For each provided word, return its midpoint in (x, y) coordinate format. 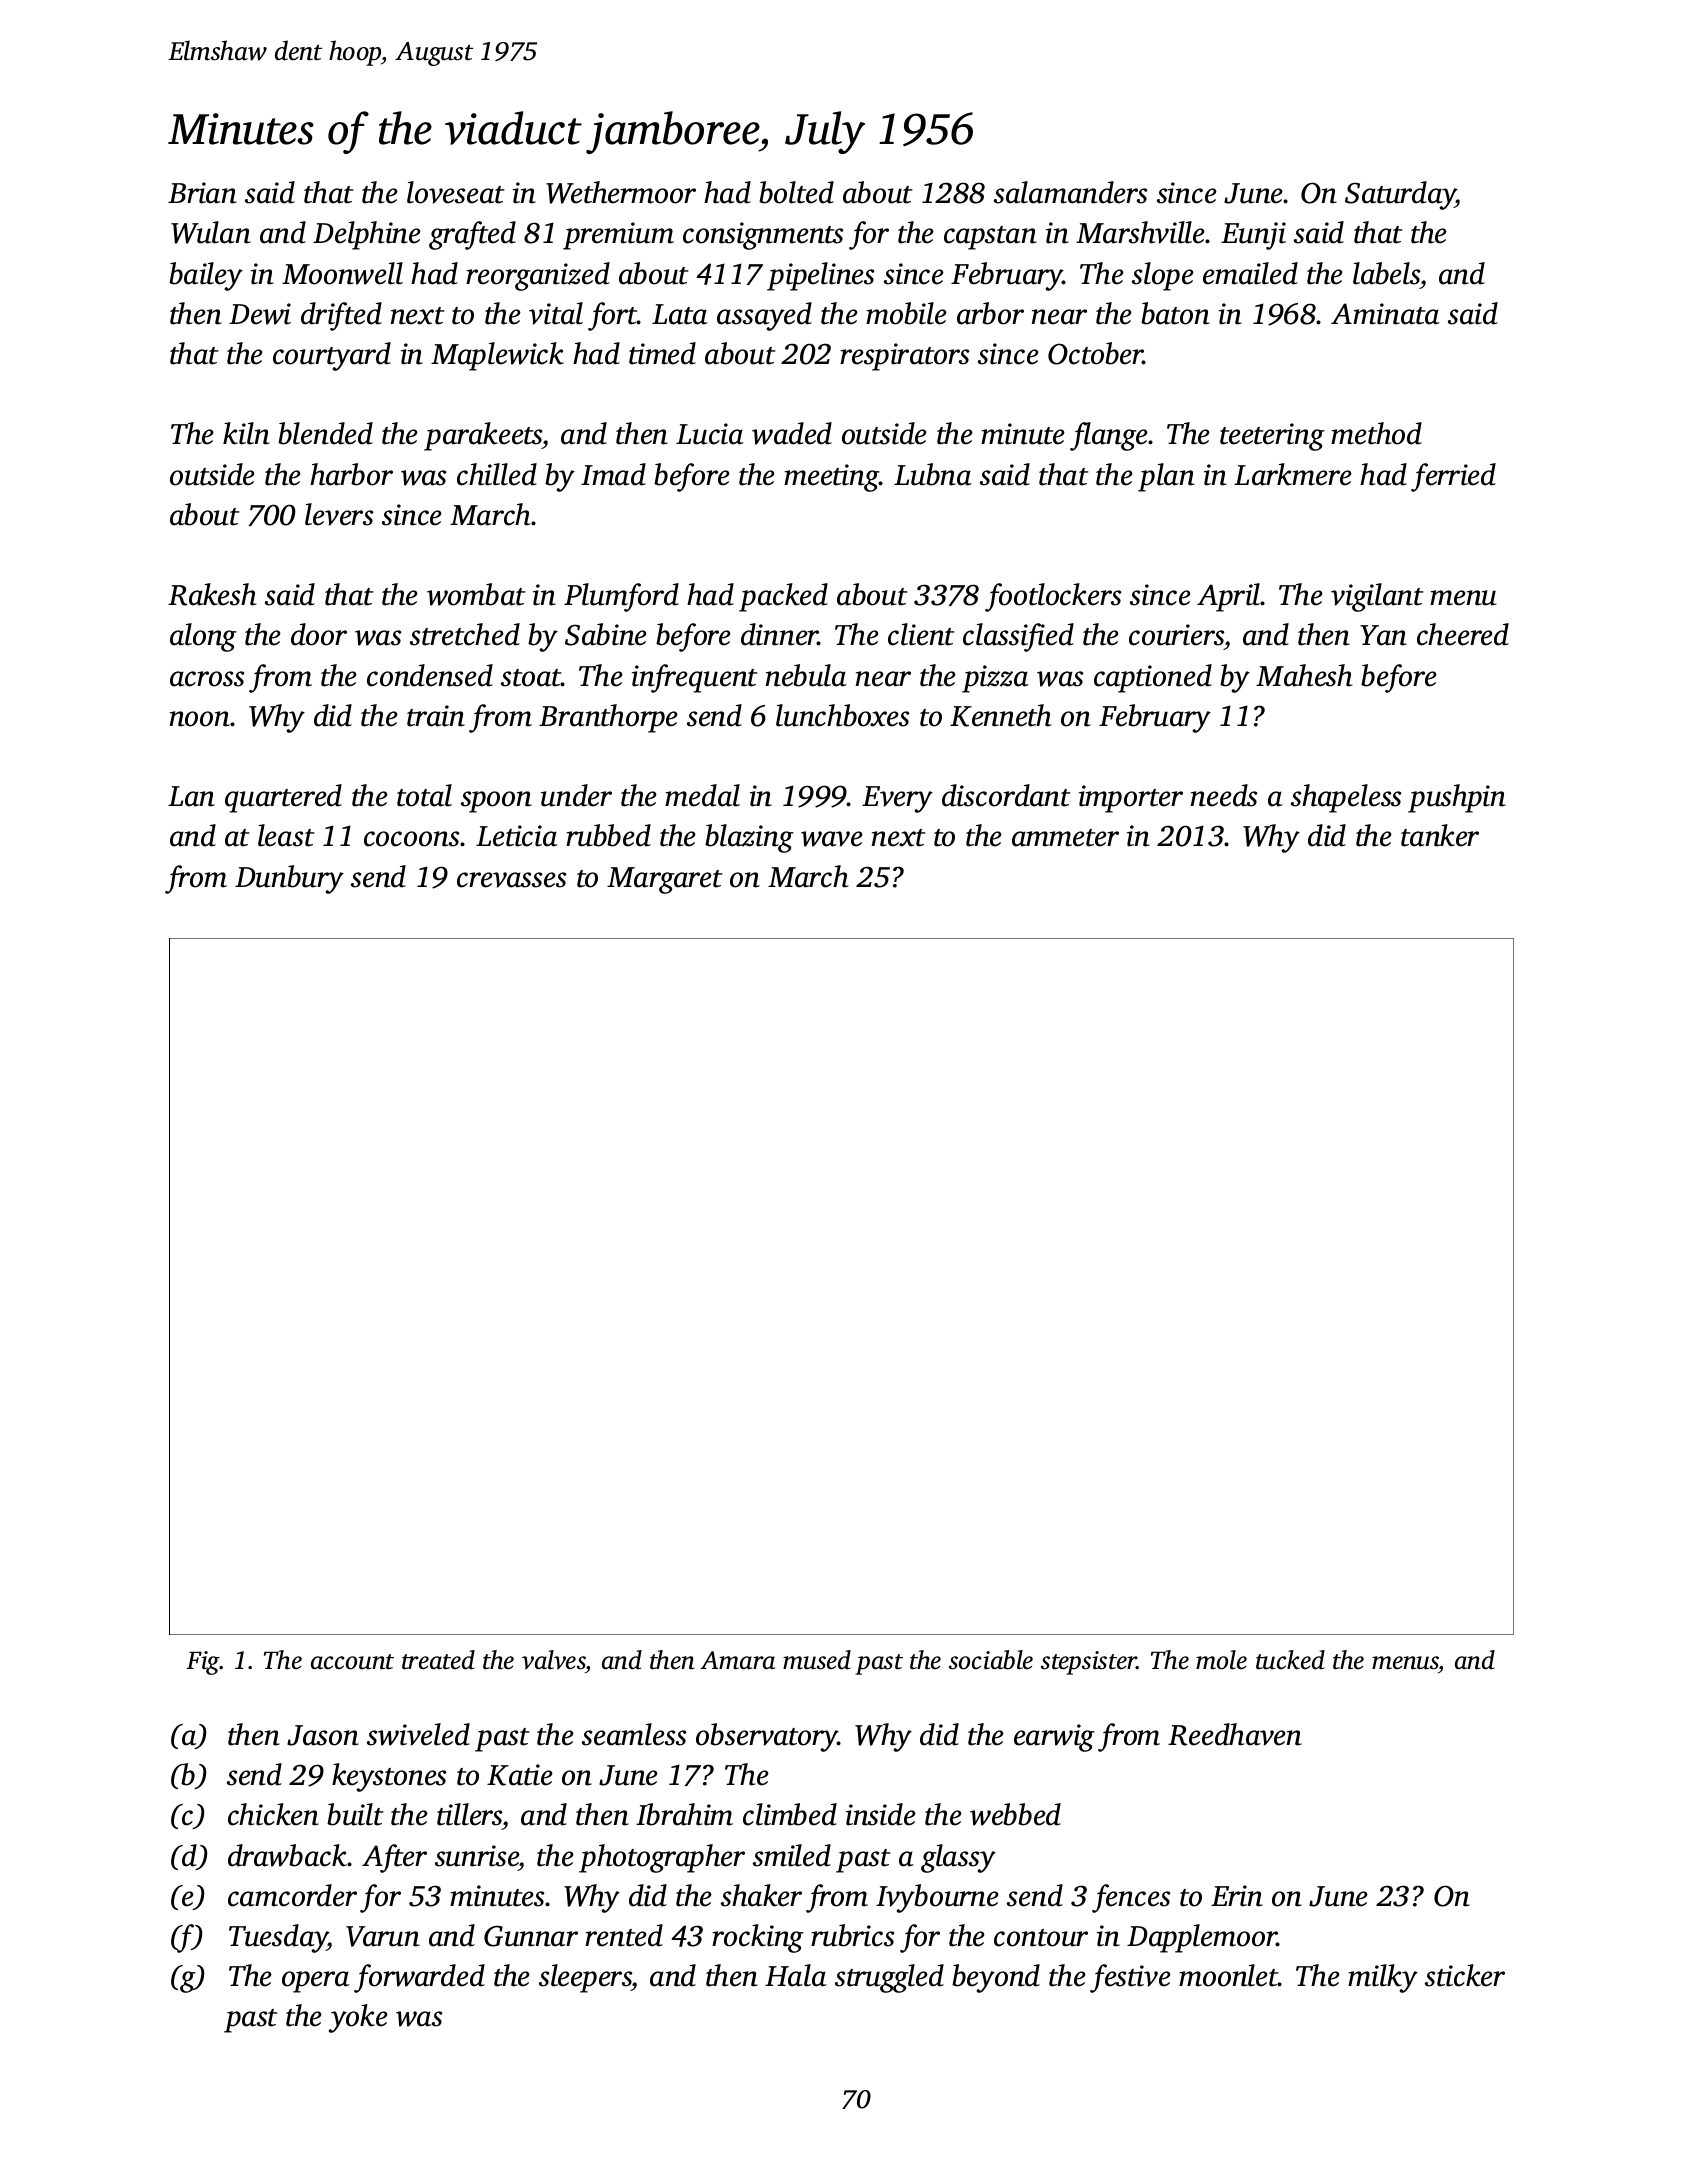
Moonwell (342, 273)
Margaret (664, 880)
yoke (358, 2018)
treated (438, 1660)
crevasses (511, 880)
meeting (831, 478)
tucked (1290, 1660)
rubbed (608, 835)
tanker (1440, 835)
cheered (1463, 634)
